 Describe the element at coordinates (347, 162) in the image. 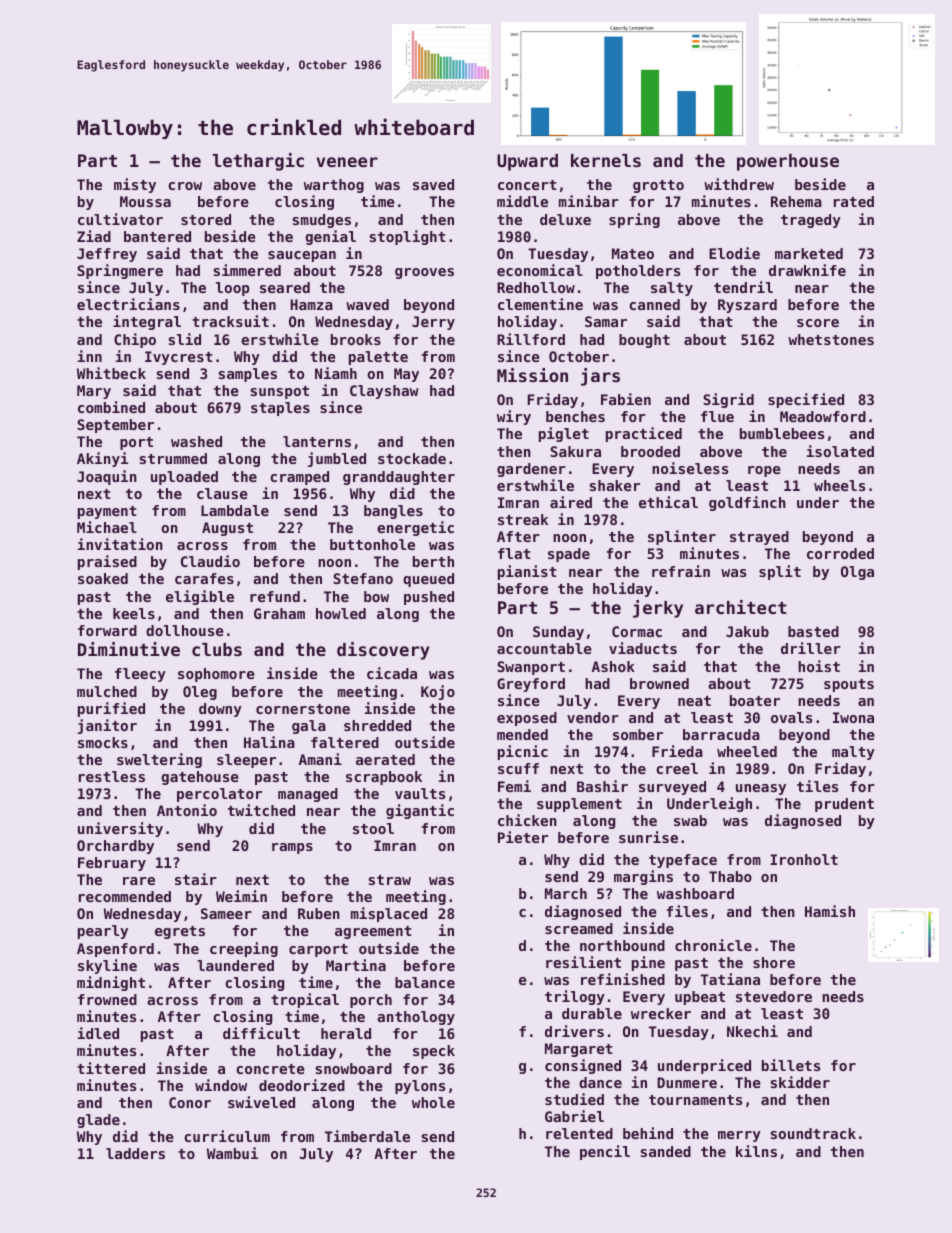

I see `veneer` at that location.
